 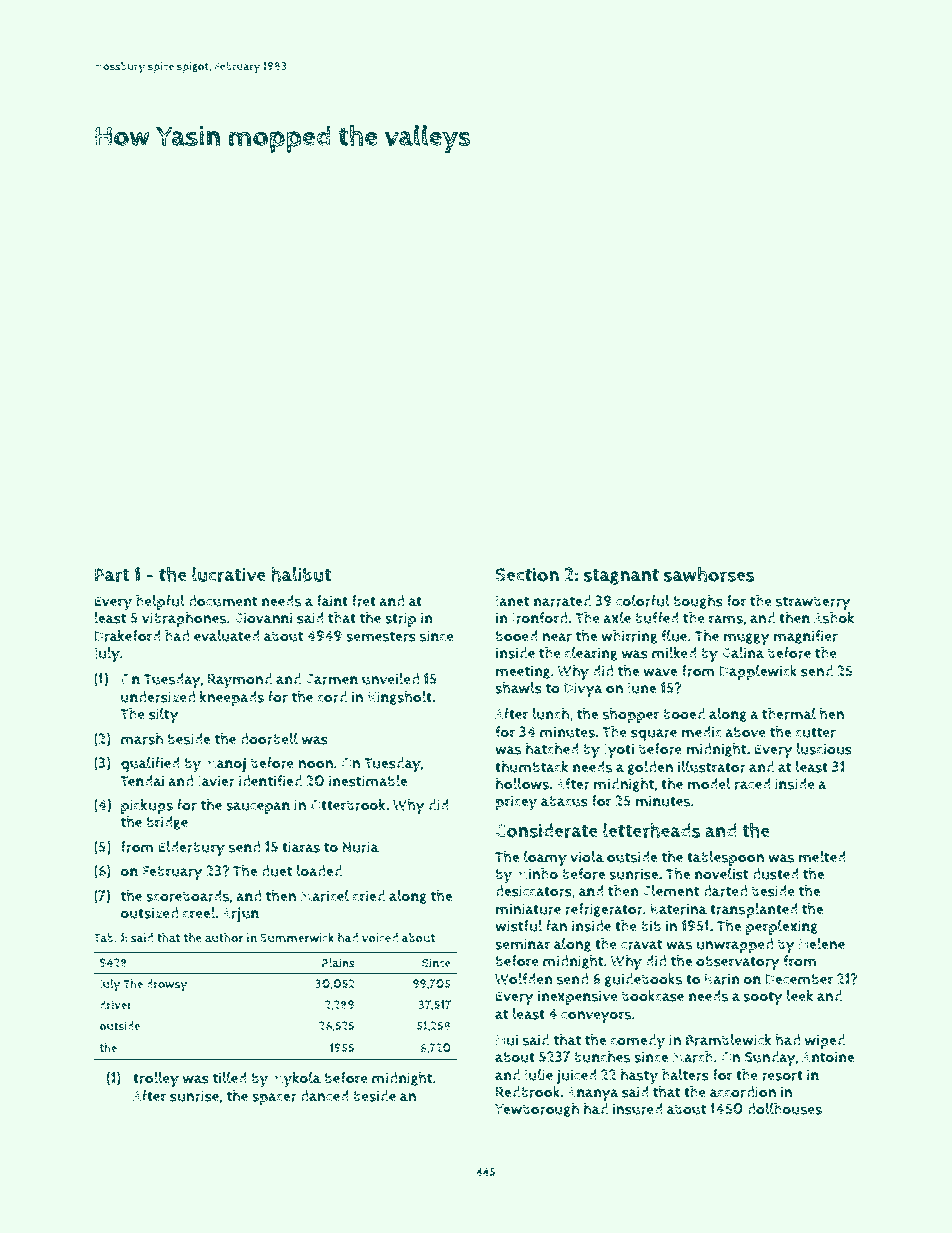 What do you see at coordinates (806, 637) in the screenshot?
I see `magnifier` at bounding box center [806, 637].
